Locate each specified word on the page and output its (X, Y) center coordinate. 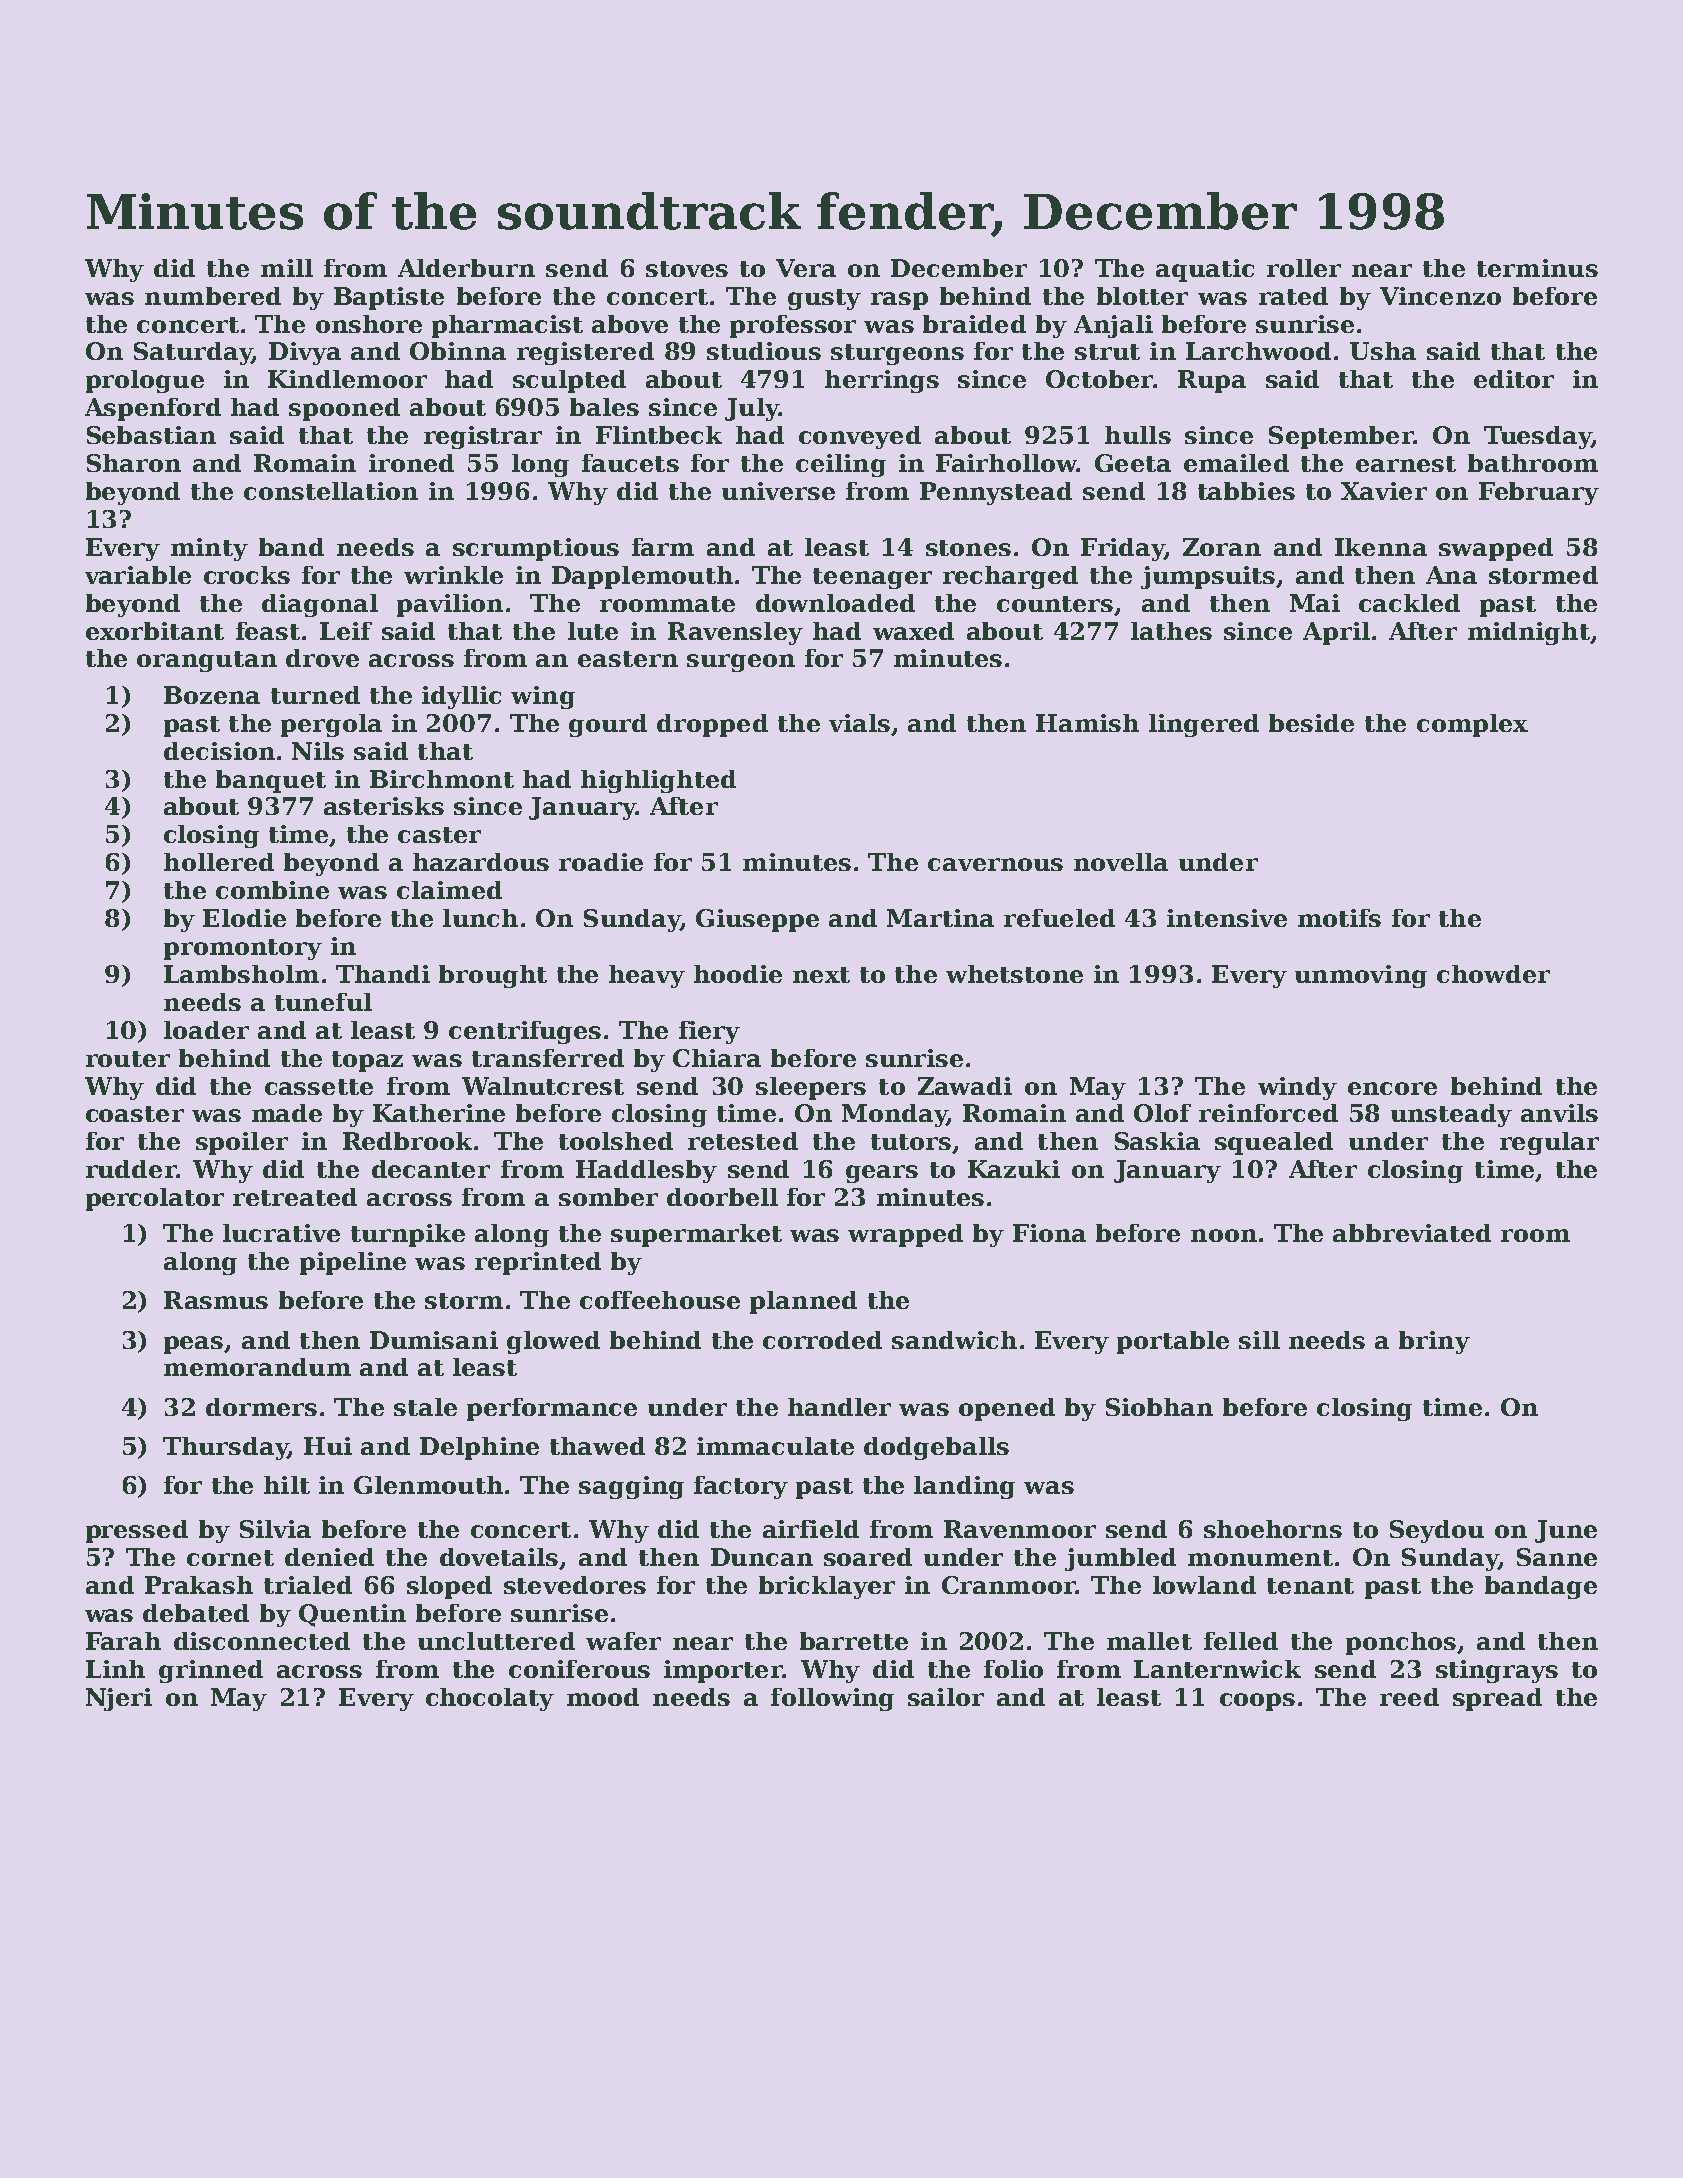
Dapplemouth (642, 577)
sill (1259, 1340)
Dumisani (434, 1340)
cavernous (995, 864)
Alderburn (466, 268)
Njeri (119, 1699)
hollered (219, 862)
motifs (1339, 918)
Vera (806, 268)
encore (1392, 1088)
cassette (319, 1087)
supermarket (696, 1235)
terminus (1537, 268)
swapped (1496, 549)
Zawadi (965, 1086)
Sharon (134, 463)
